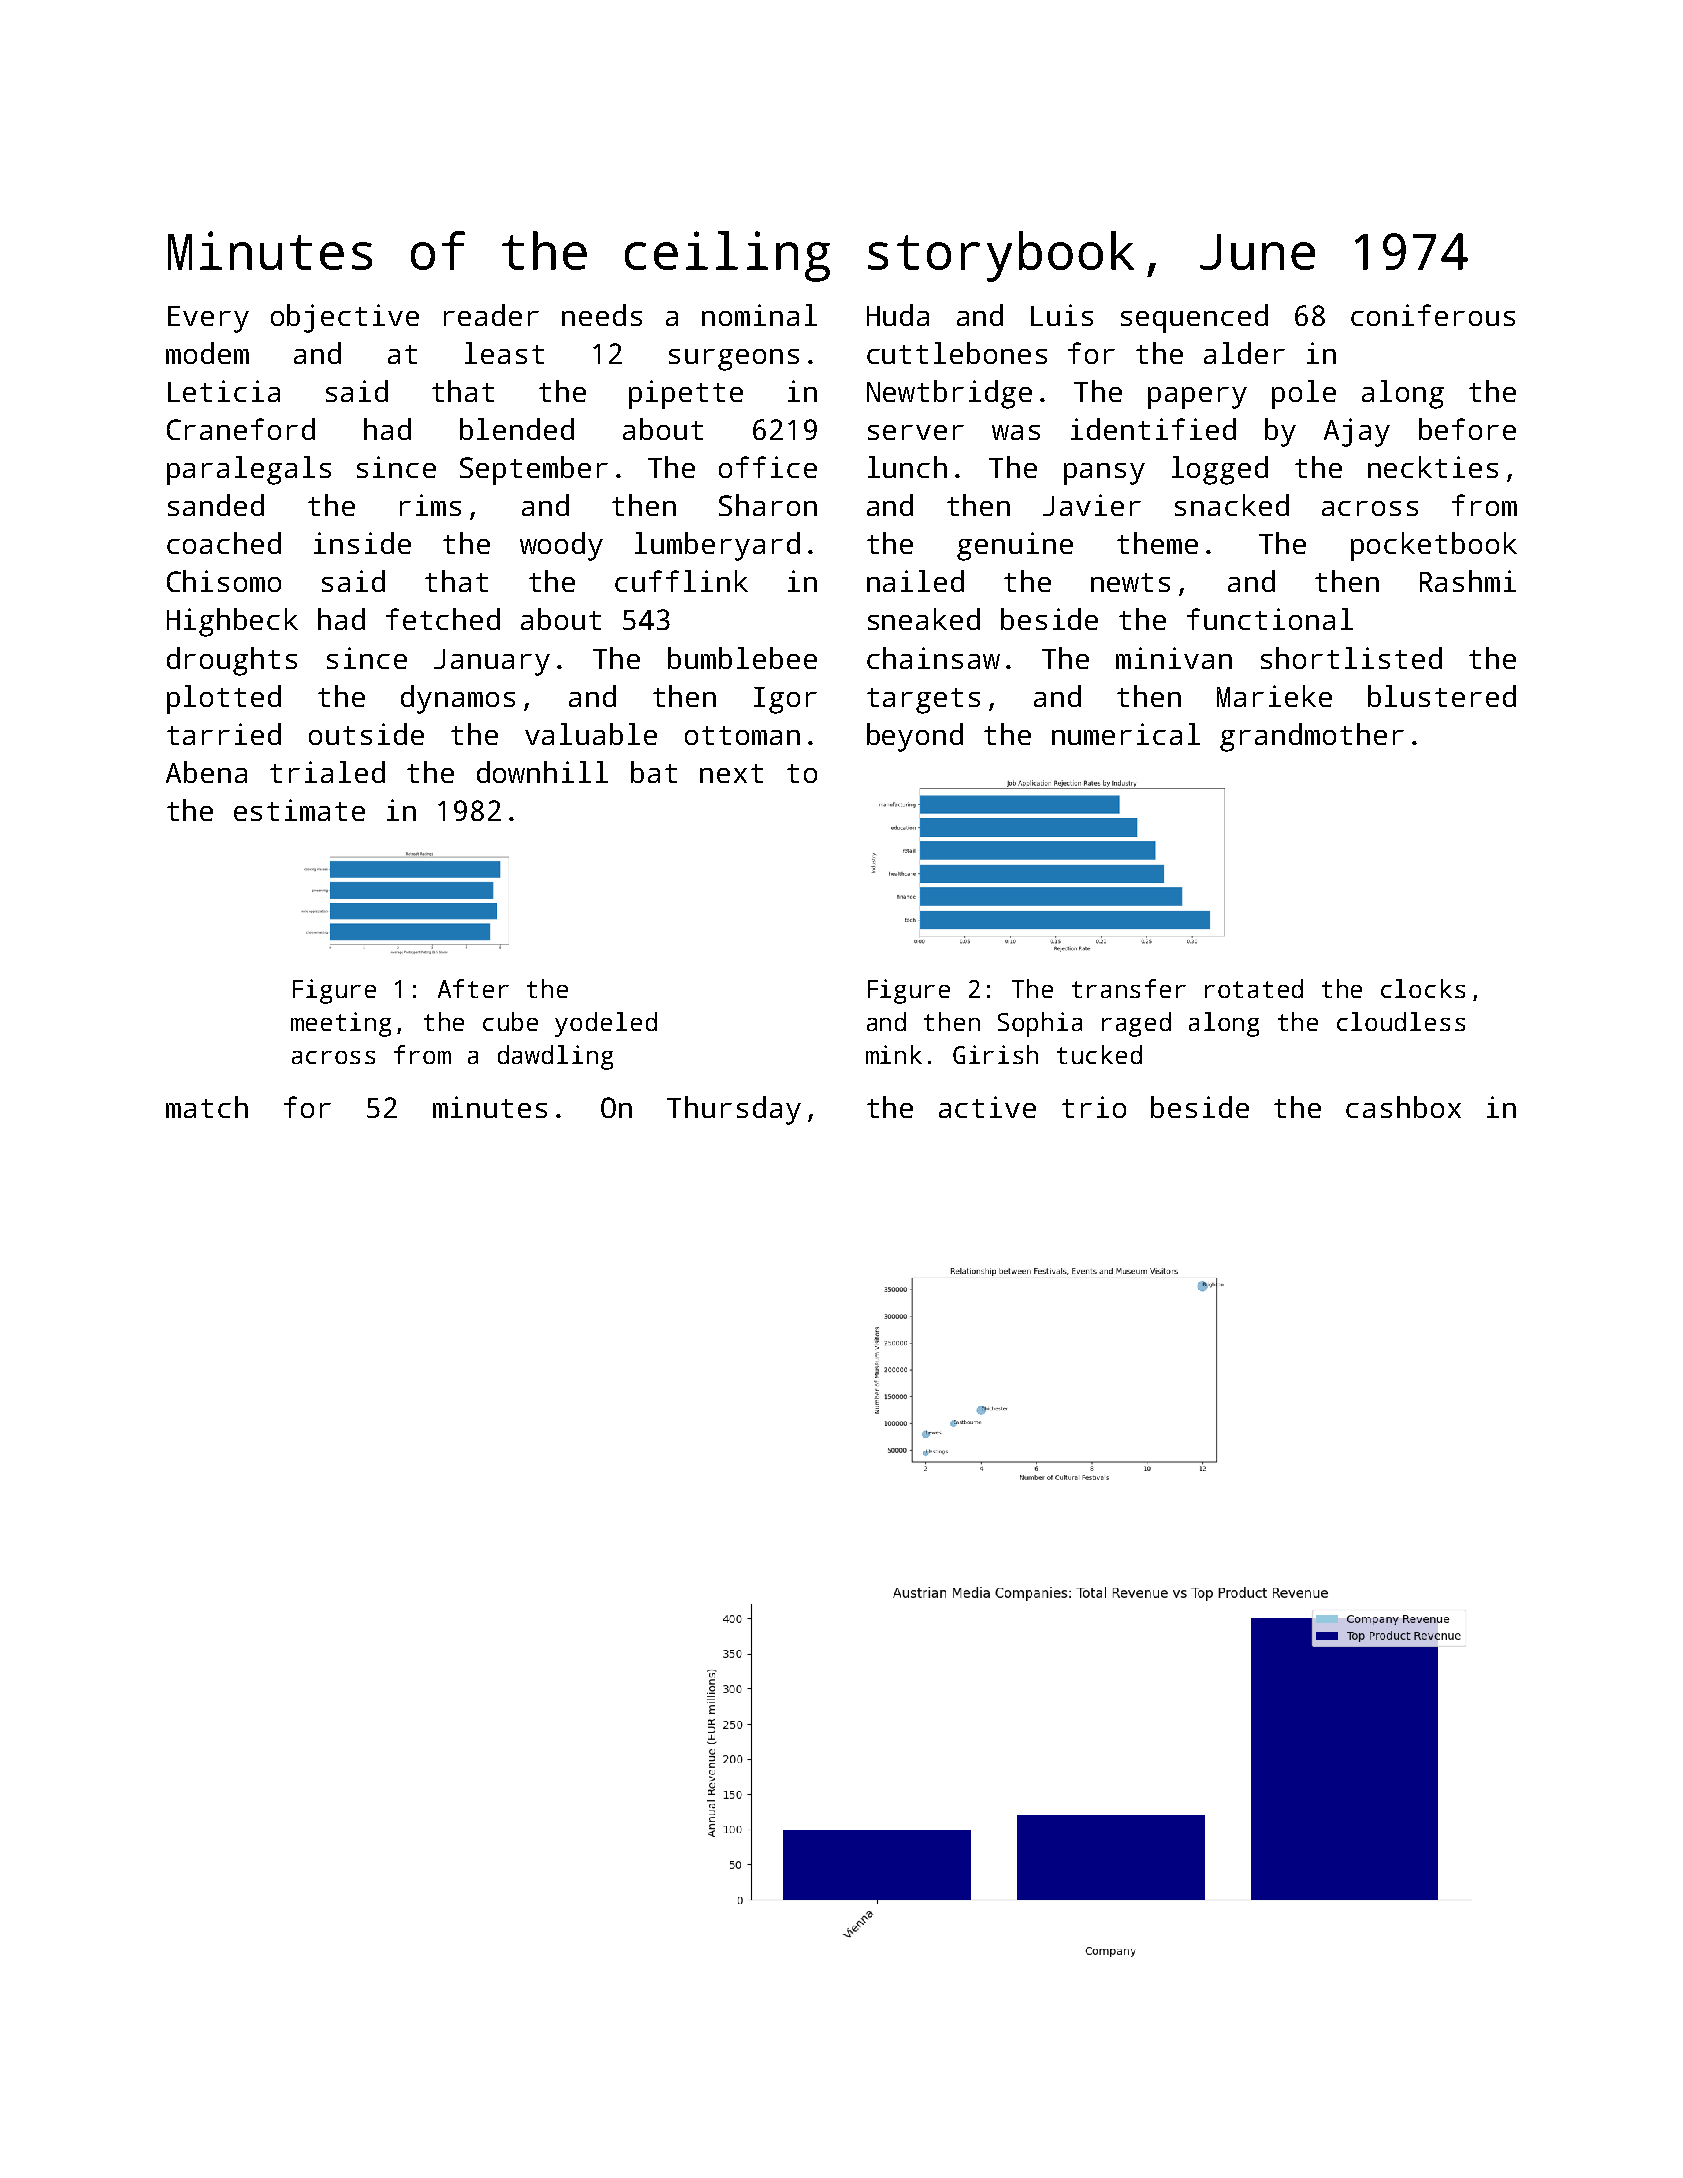 Image resolution: width=1683 pixels, height=2178 pixels. I want to click on rims, so click(430, 505).
